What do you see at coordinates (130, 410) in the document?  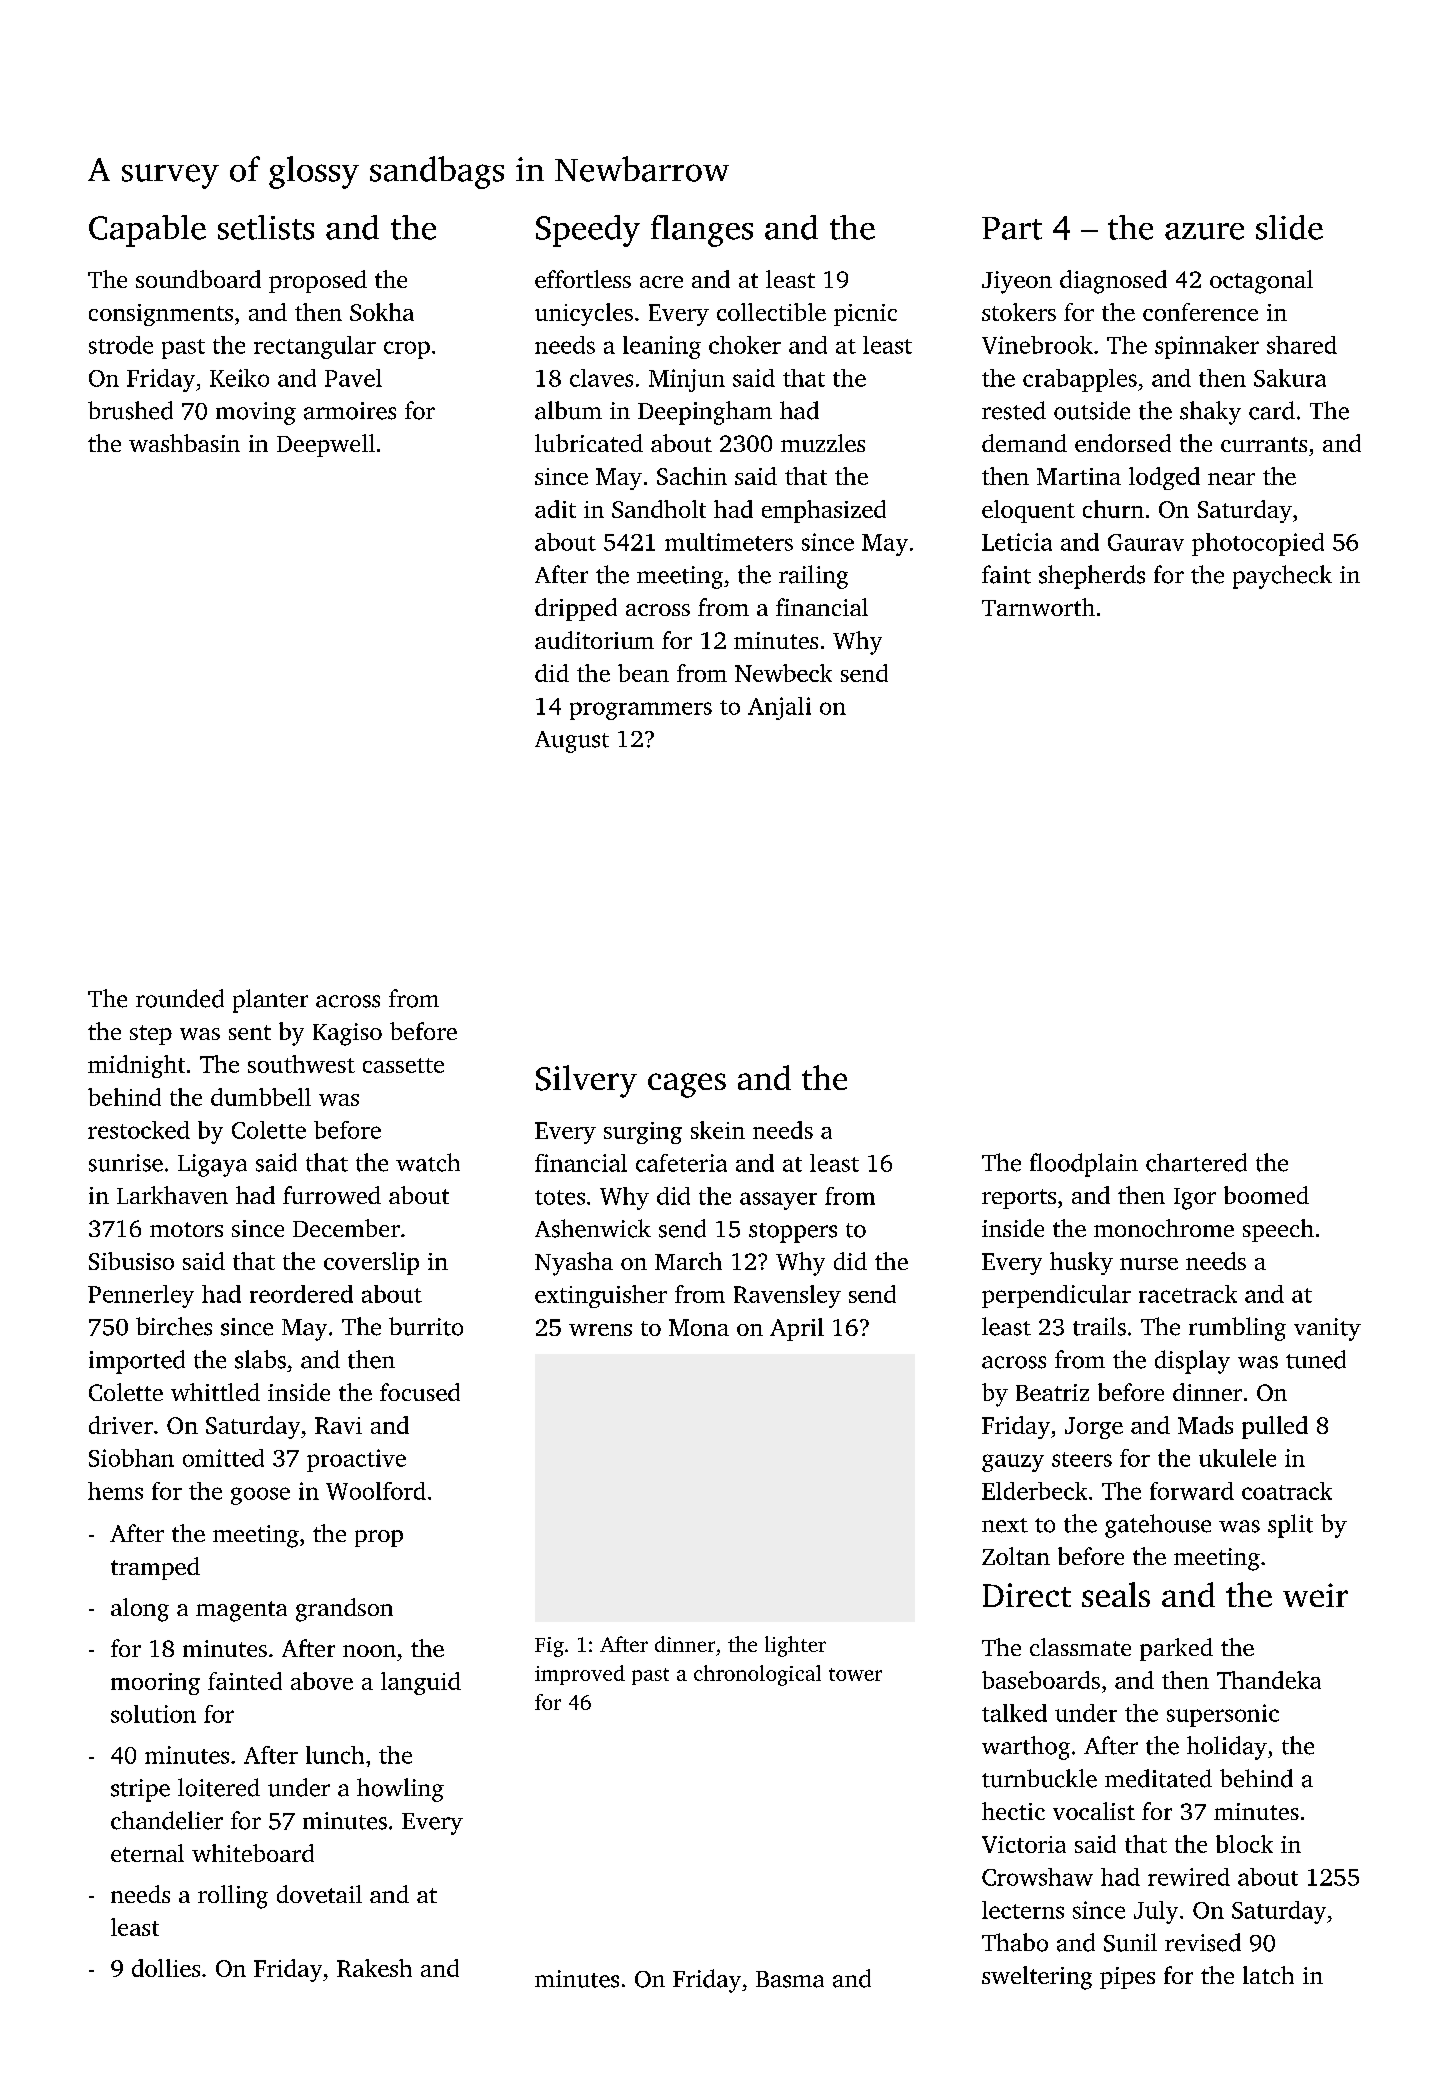 I see `brushed` at bounding box center [130, 410].
